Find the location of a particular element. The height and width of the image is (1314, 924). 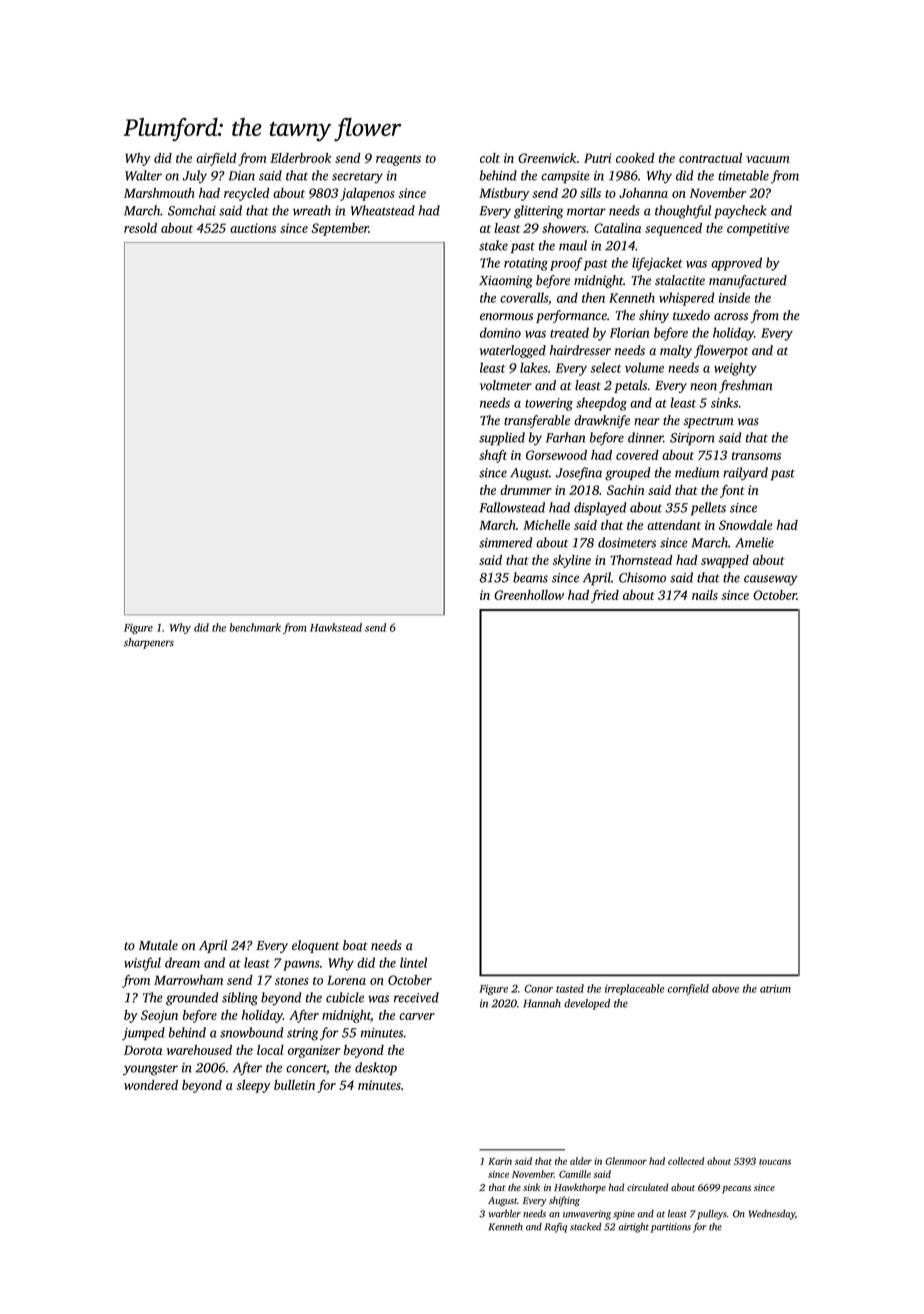

jalapenos is located at coordinates (367, 194).
